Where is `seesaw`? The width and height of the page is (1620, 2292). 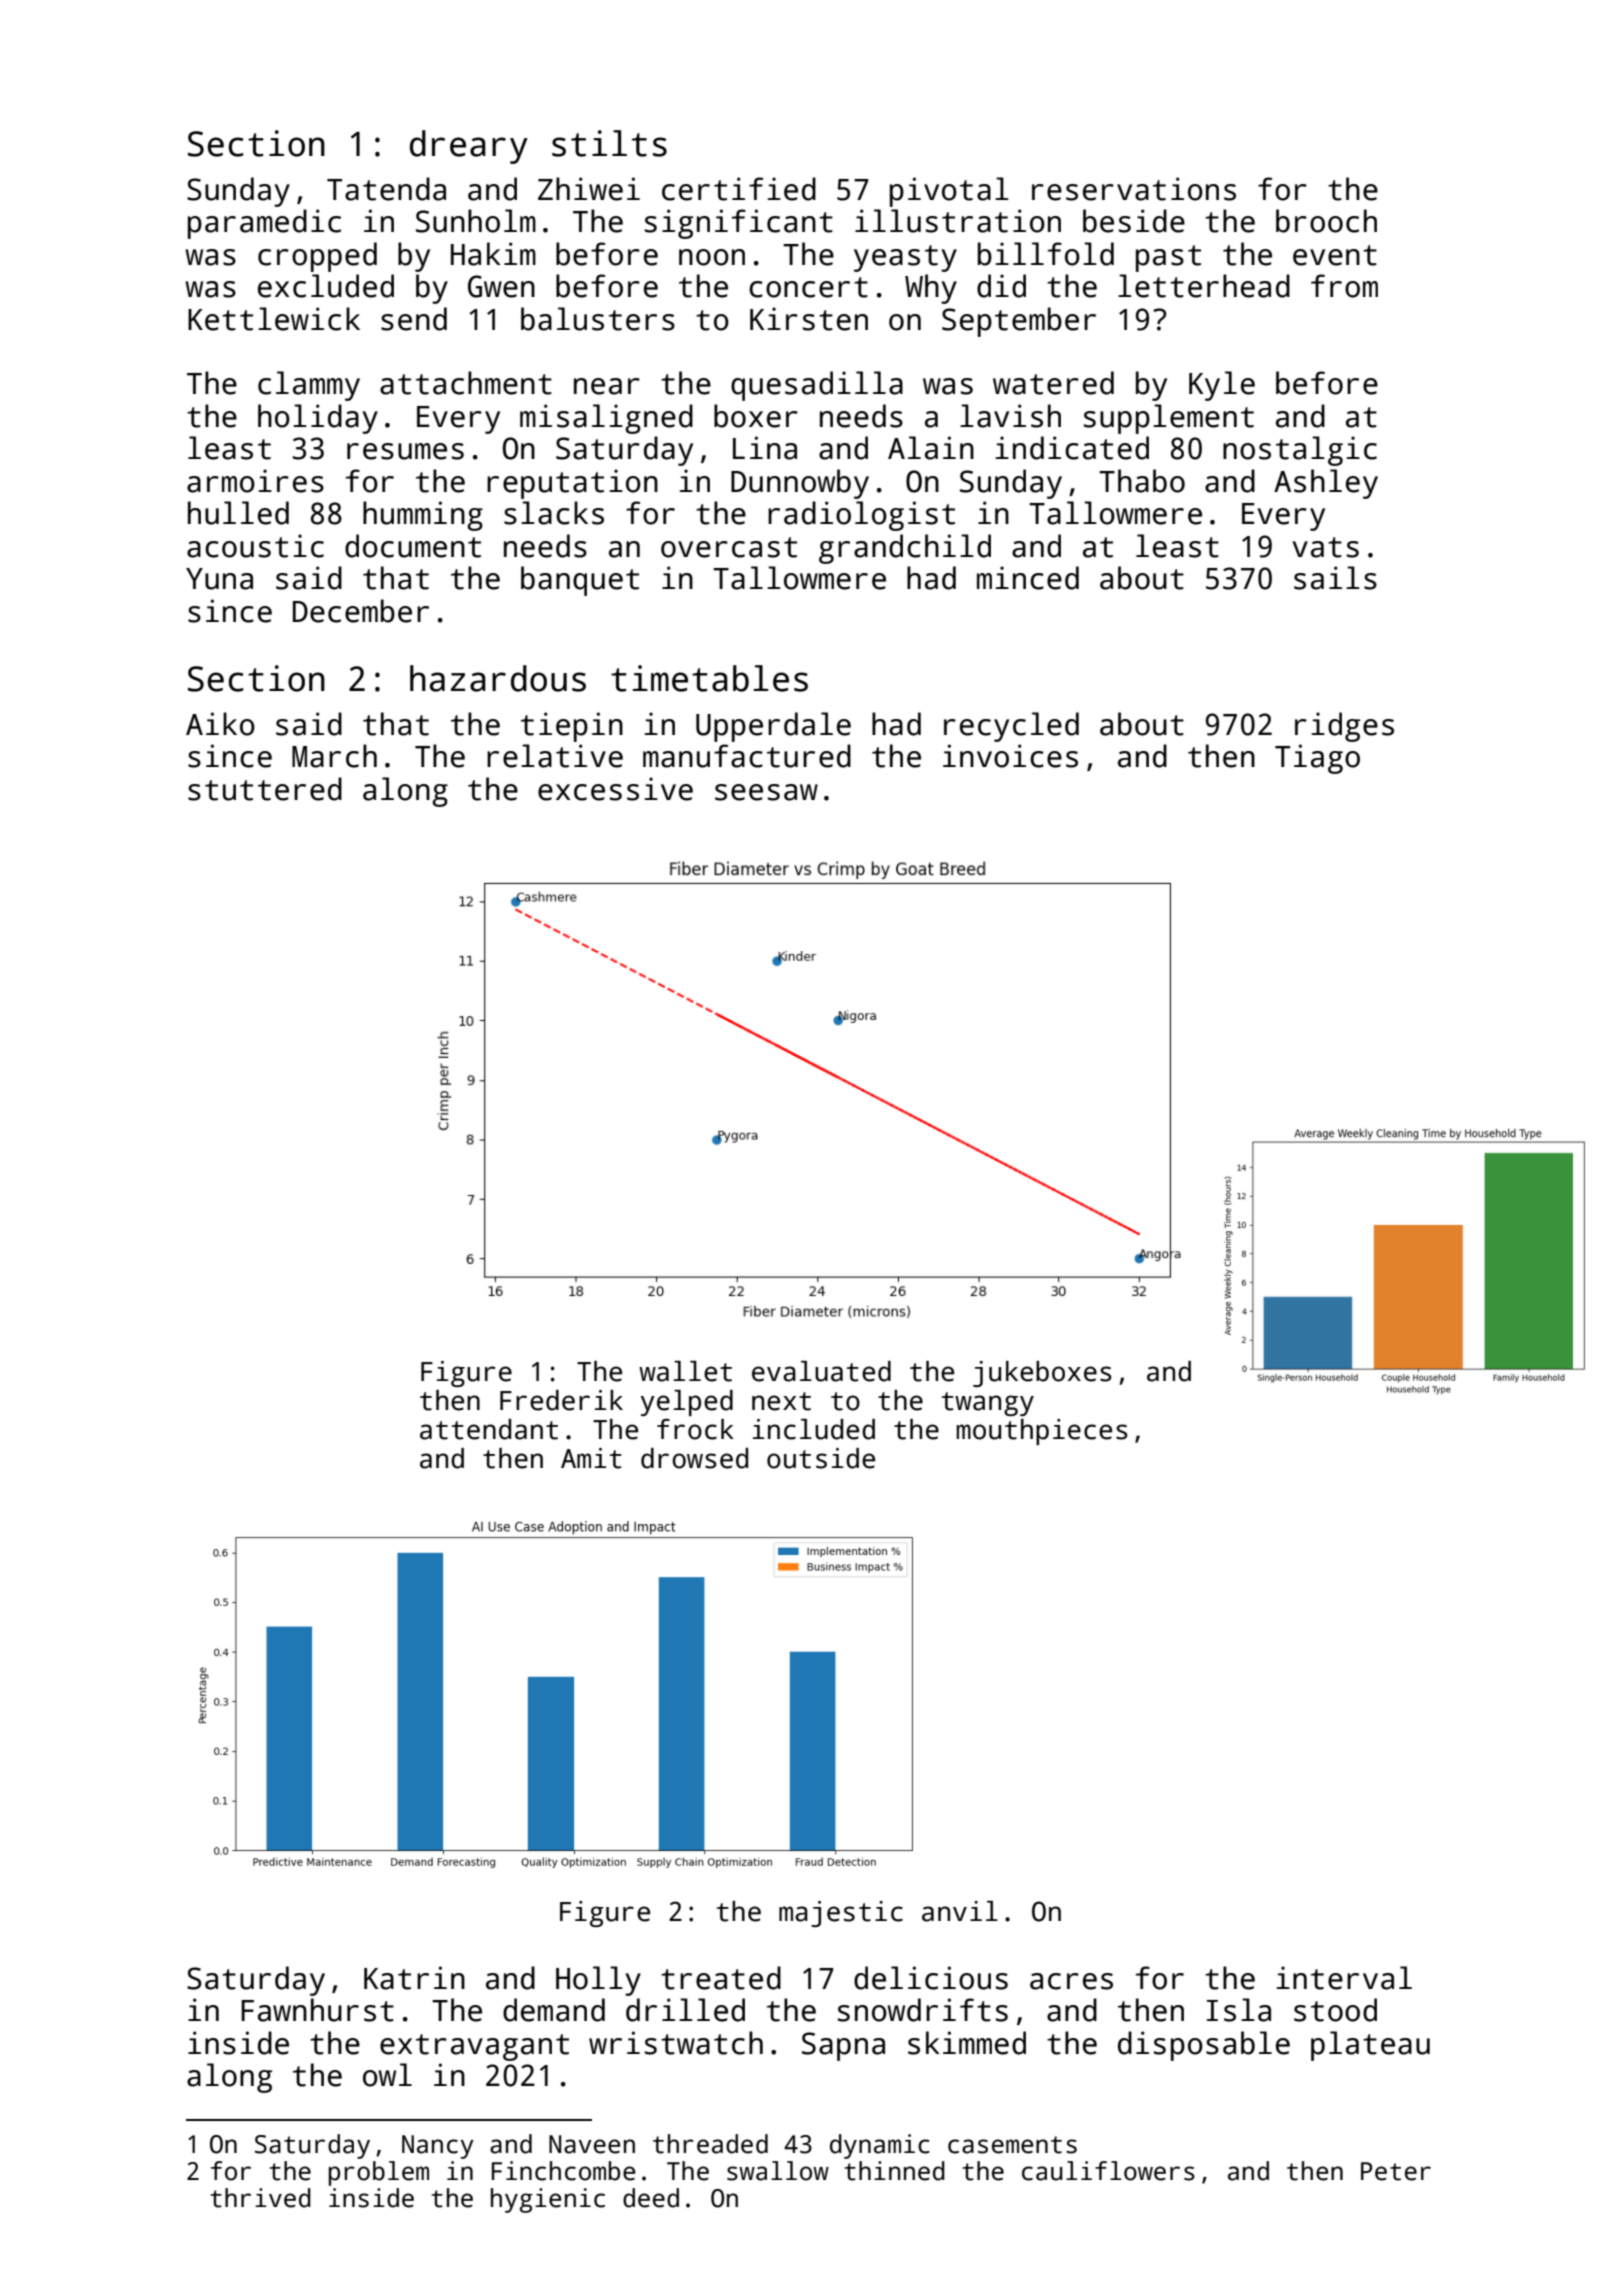 seesaw is located at coordinates (766, 792).
